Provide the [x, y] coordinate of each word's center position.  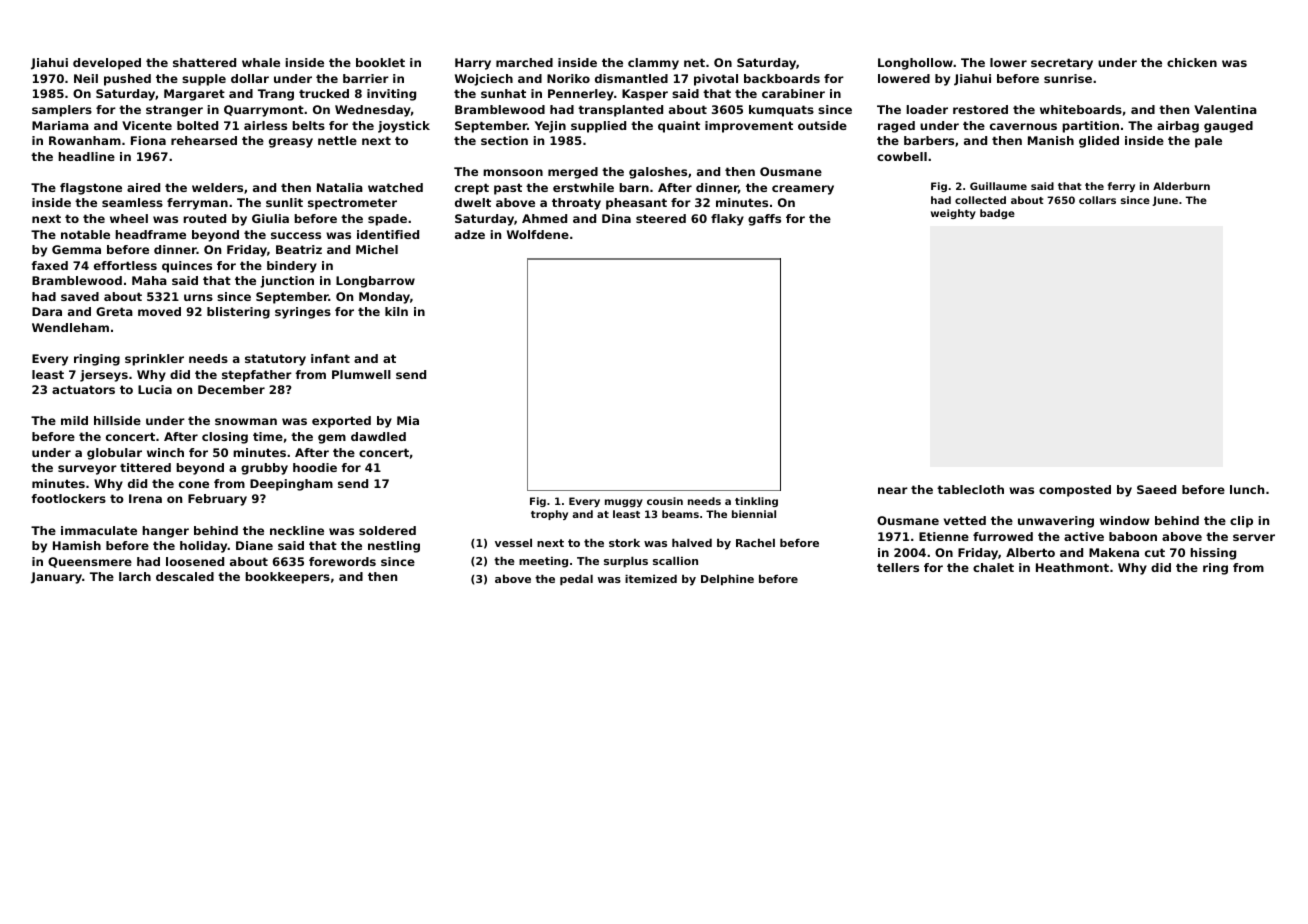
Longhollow [915, 64]
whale [261, 62]
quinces [187, 267]
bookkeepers [287, 578]
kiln [396, 311]
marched [524, 62]
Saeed [1156, 489]
